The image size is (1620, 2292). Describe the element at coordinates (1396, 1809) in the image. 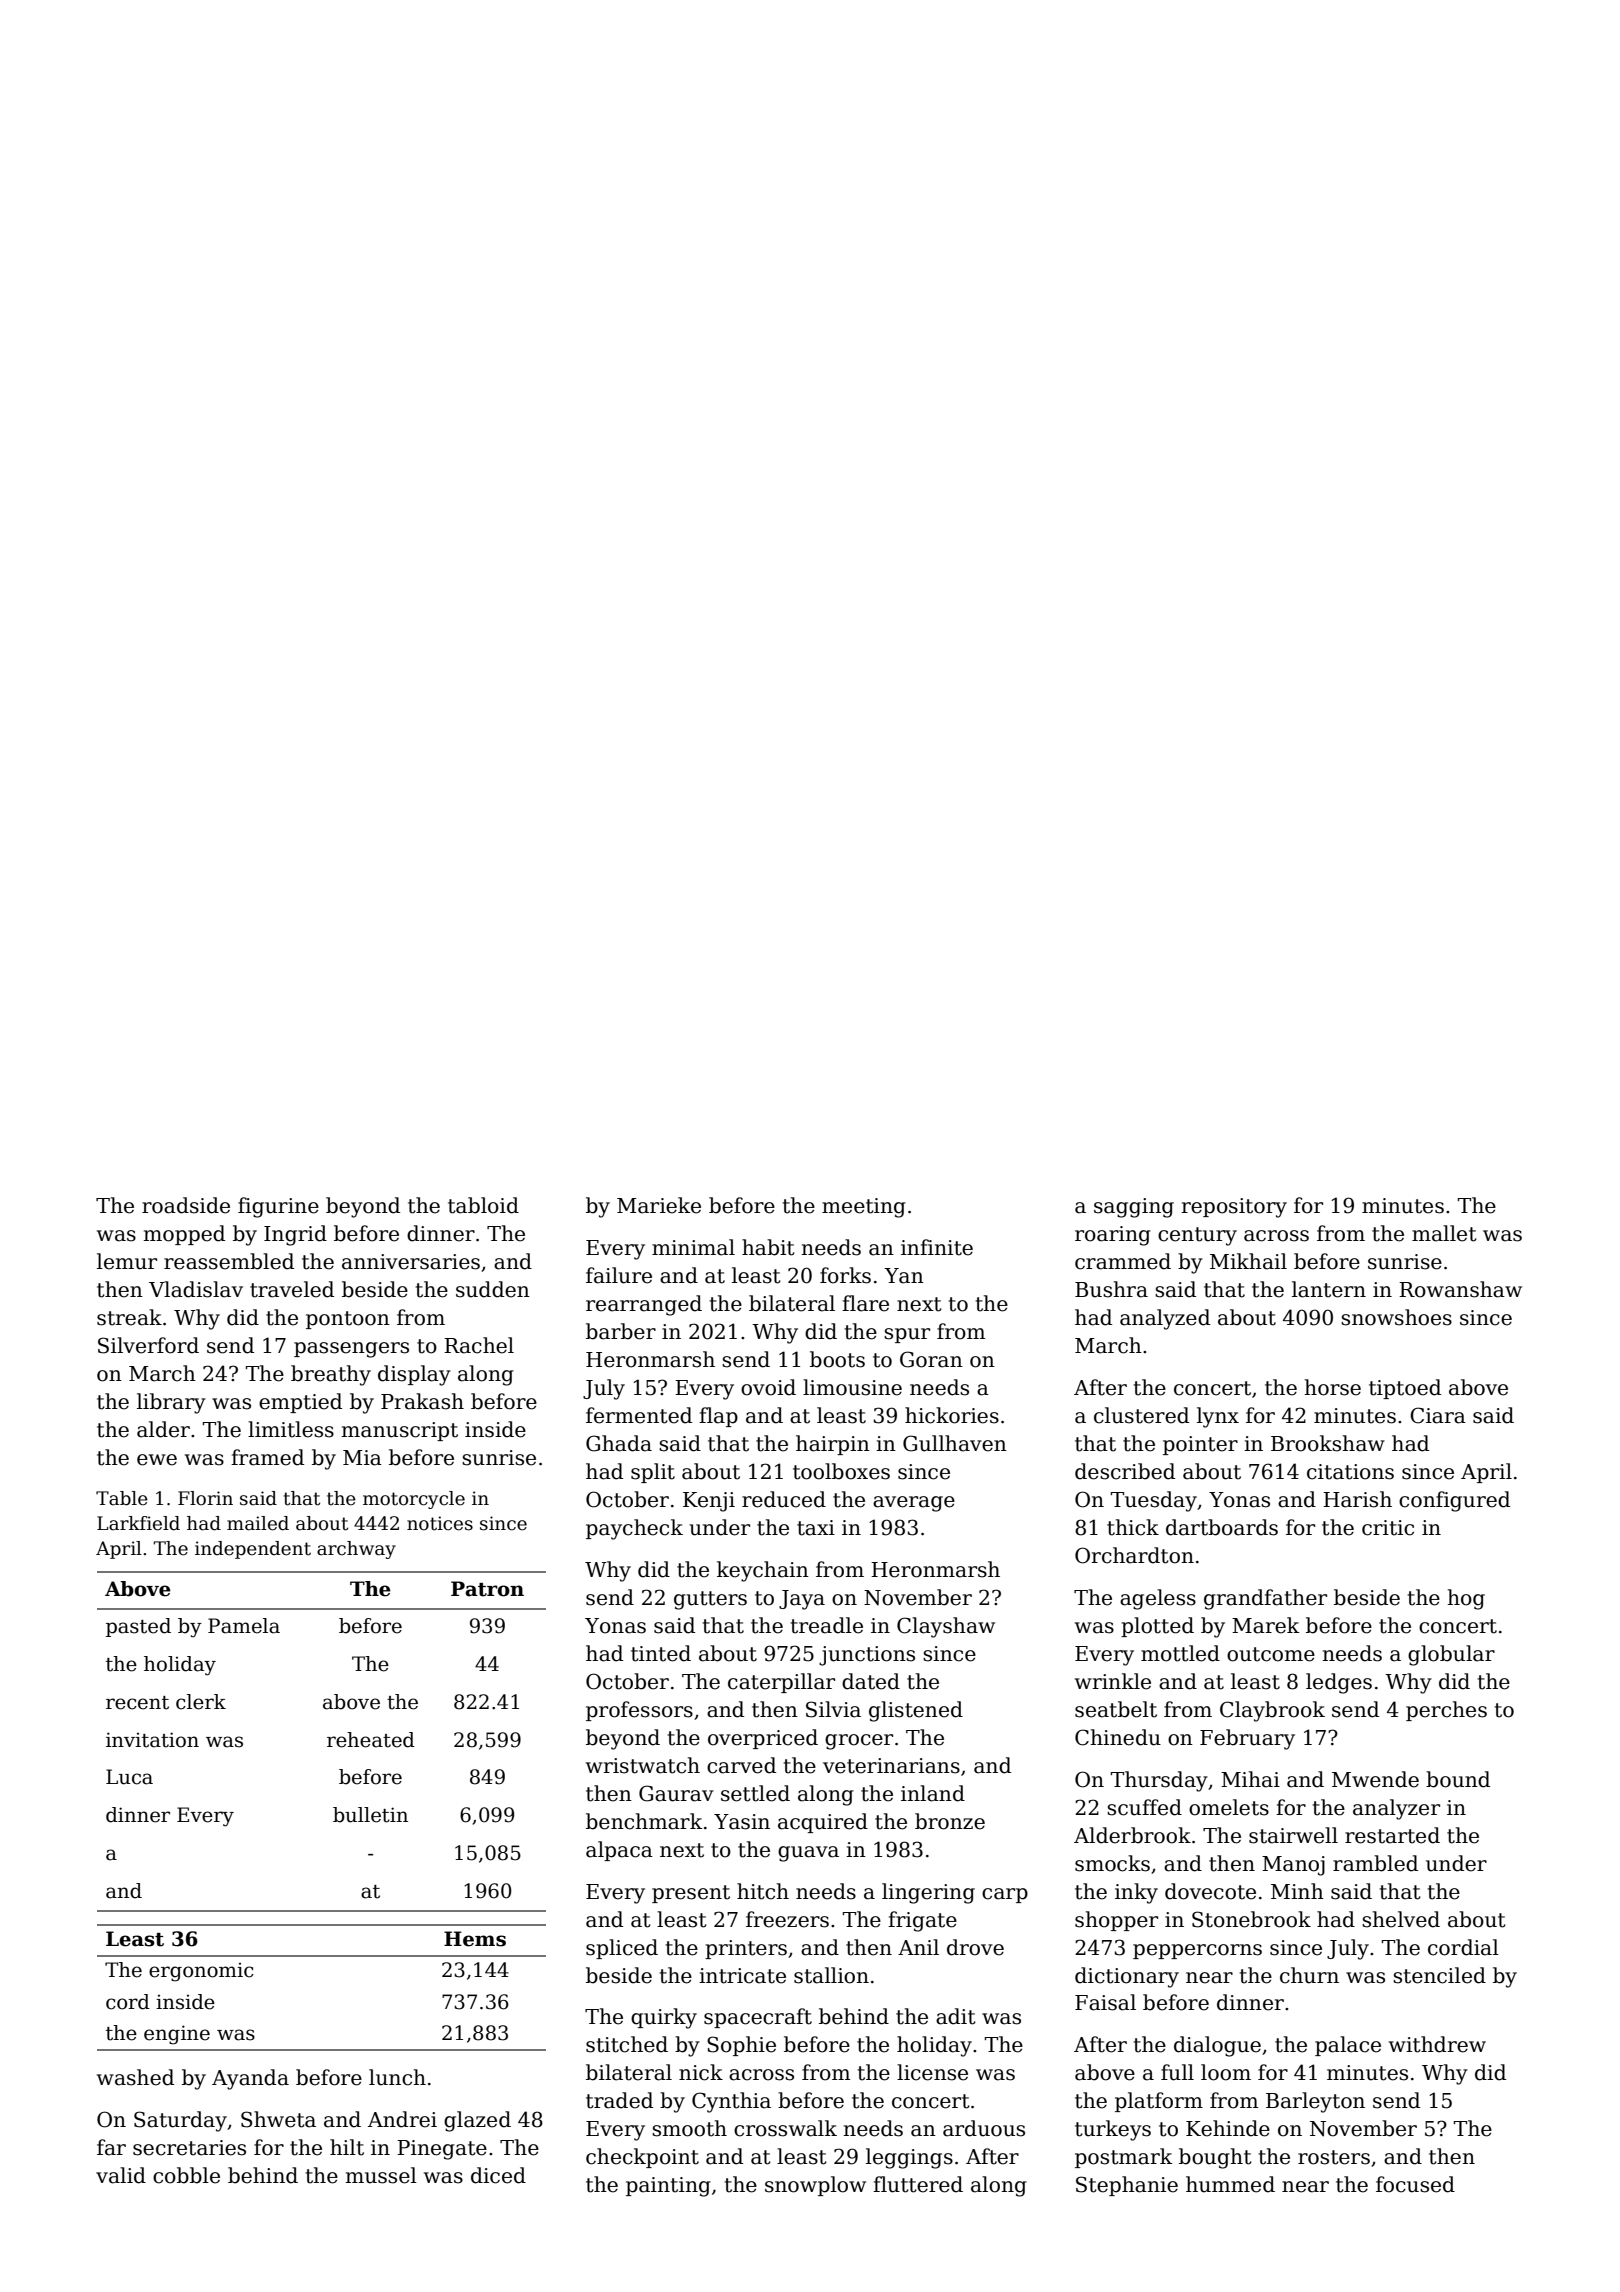

I see `analyzer` at that location.
